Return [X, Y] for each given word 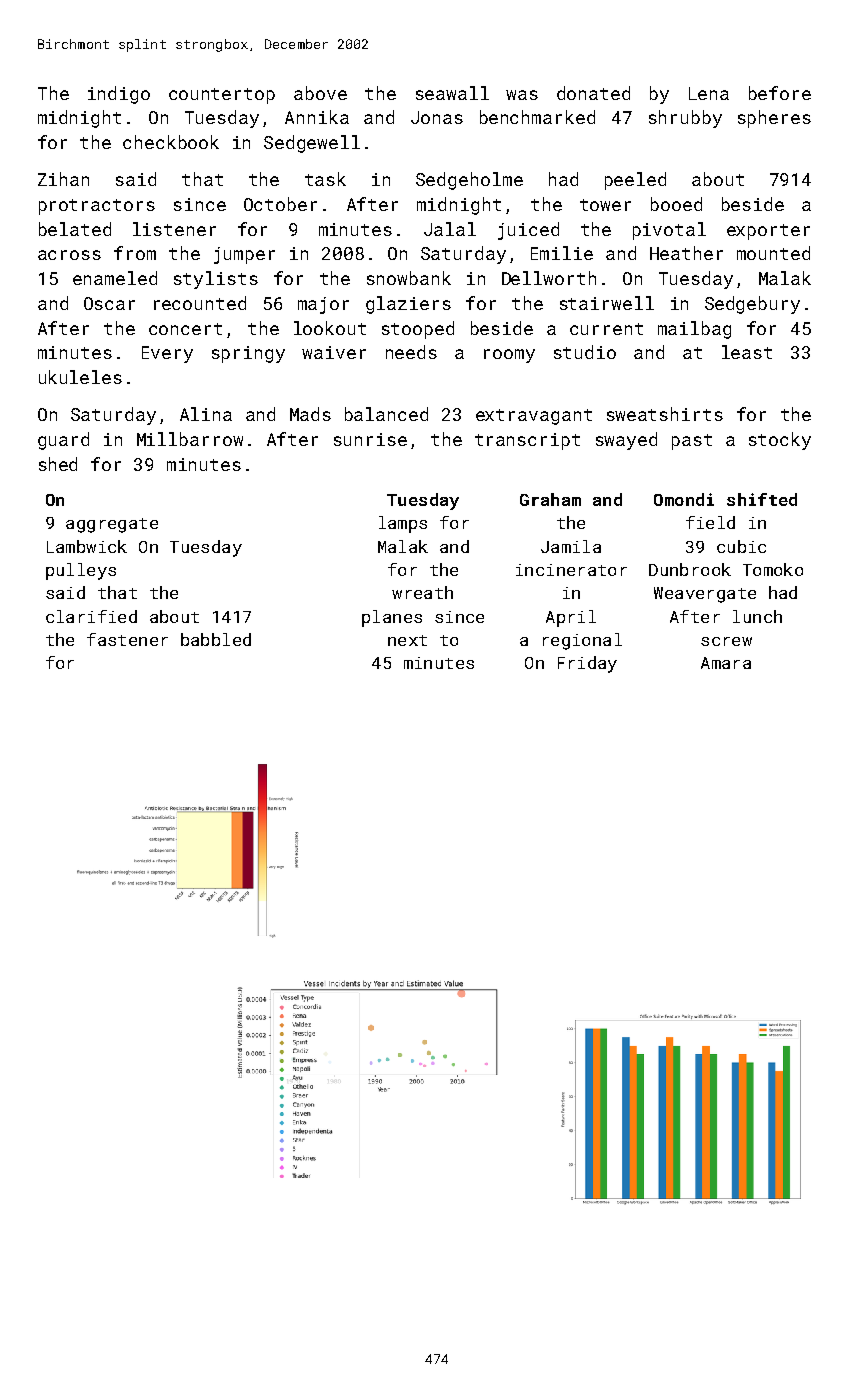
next [407, 640]
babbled [216, 639]
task [325, 179]
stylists [216, 280]
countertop [222, 96]
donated [593, 93]
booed [676, 204]
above [320, 93]
